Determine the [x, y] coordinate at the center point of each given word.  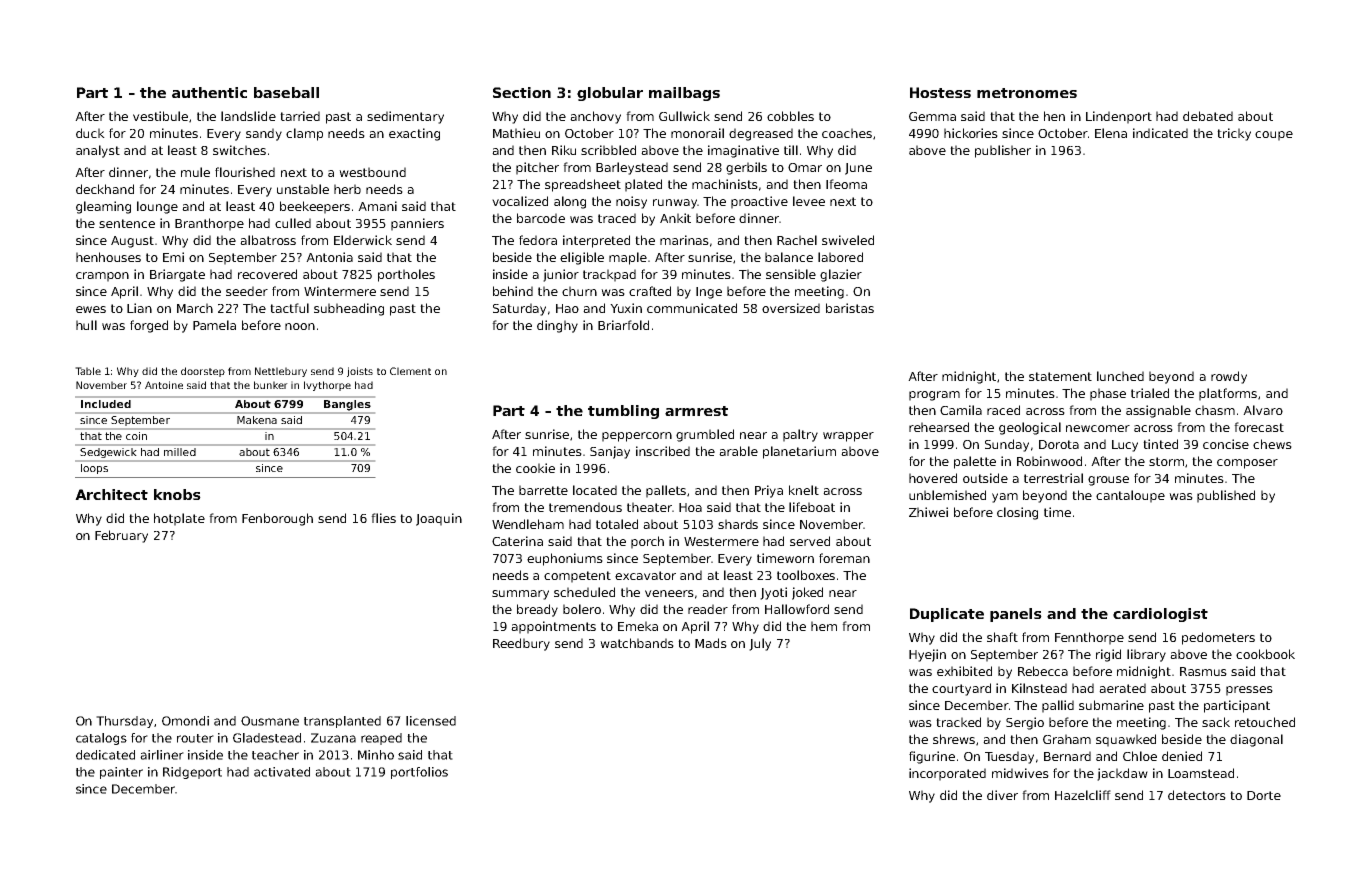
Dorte [1264, 795]
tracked [958, 722]
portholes [406, 275]
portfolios [419, 773]
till [791, 150]
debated [1208, 116]
